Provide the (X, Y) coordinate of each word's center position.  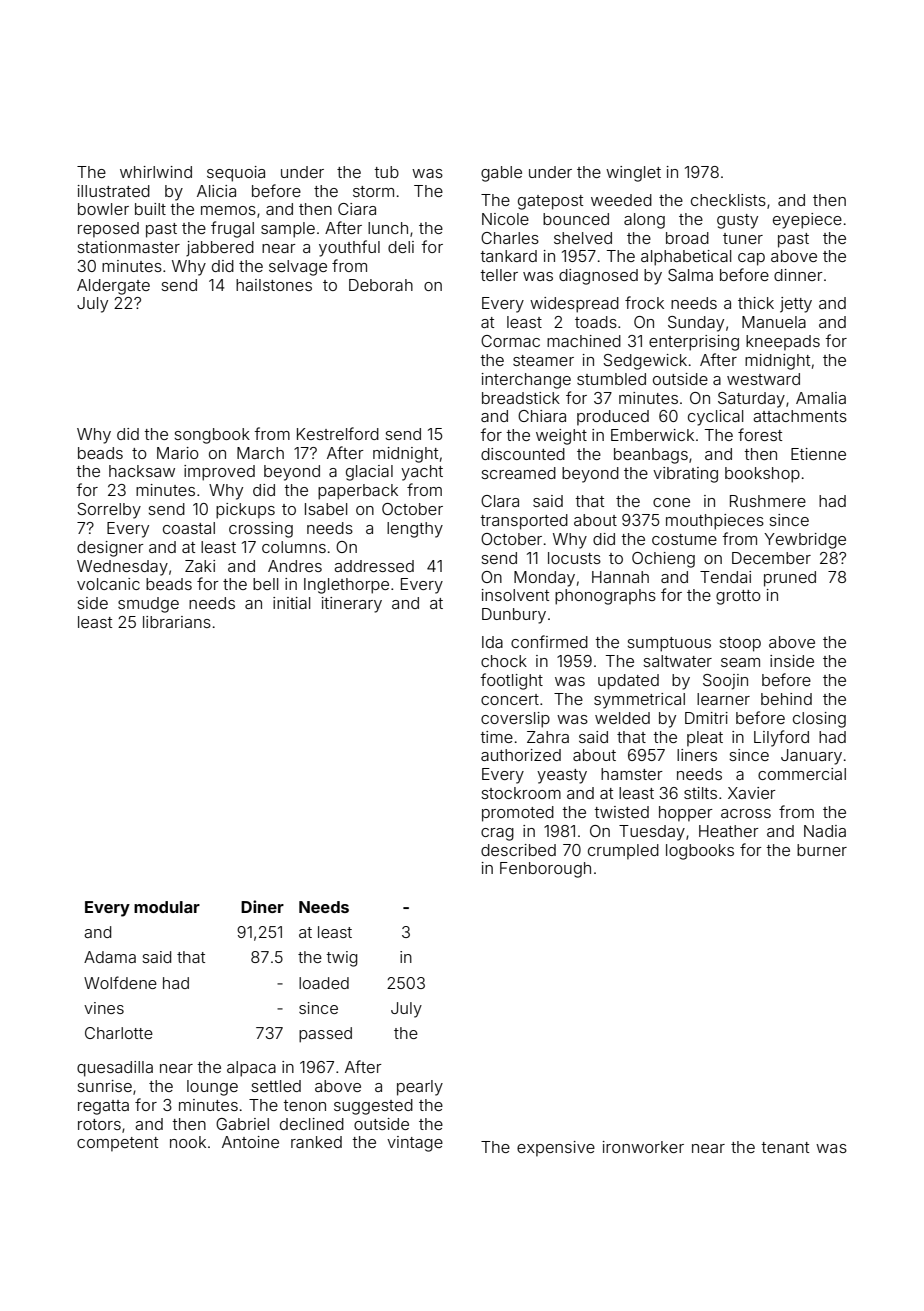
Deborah (381, 285)
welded (622, 718)
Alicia (216, 191)
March (260, 453)
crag (497, 834)
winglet (633, 174)
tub (386, 172)
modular (167, 907)
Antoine (250, 1142)
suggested (373, 1107)
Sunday (696, 324)
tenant (785, 1147)
